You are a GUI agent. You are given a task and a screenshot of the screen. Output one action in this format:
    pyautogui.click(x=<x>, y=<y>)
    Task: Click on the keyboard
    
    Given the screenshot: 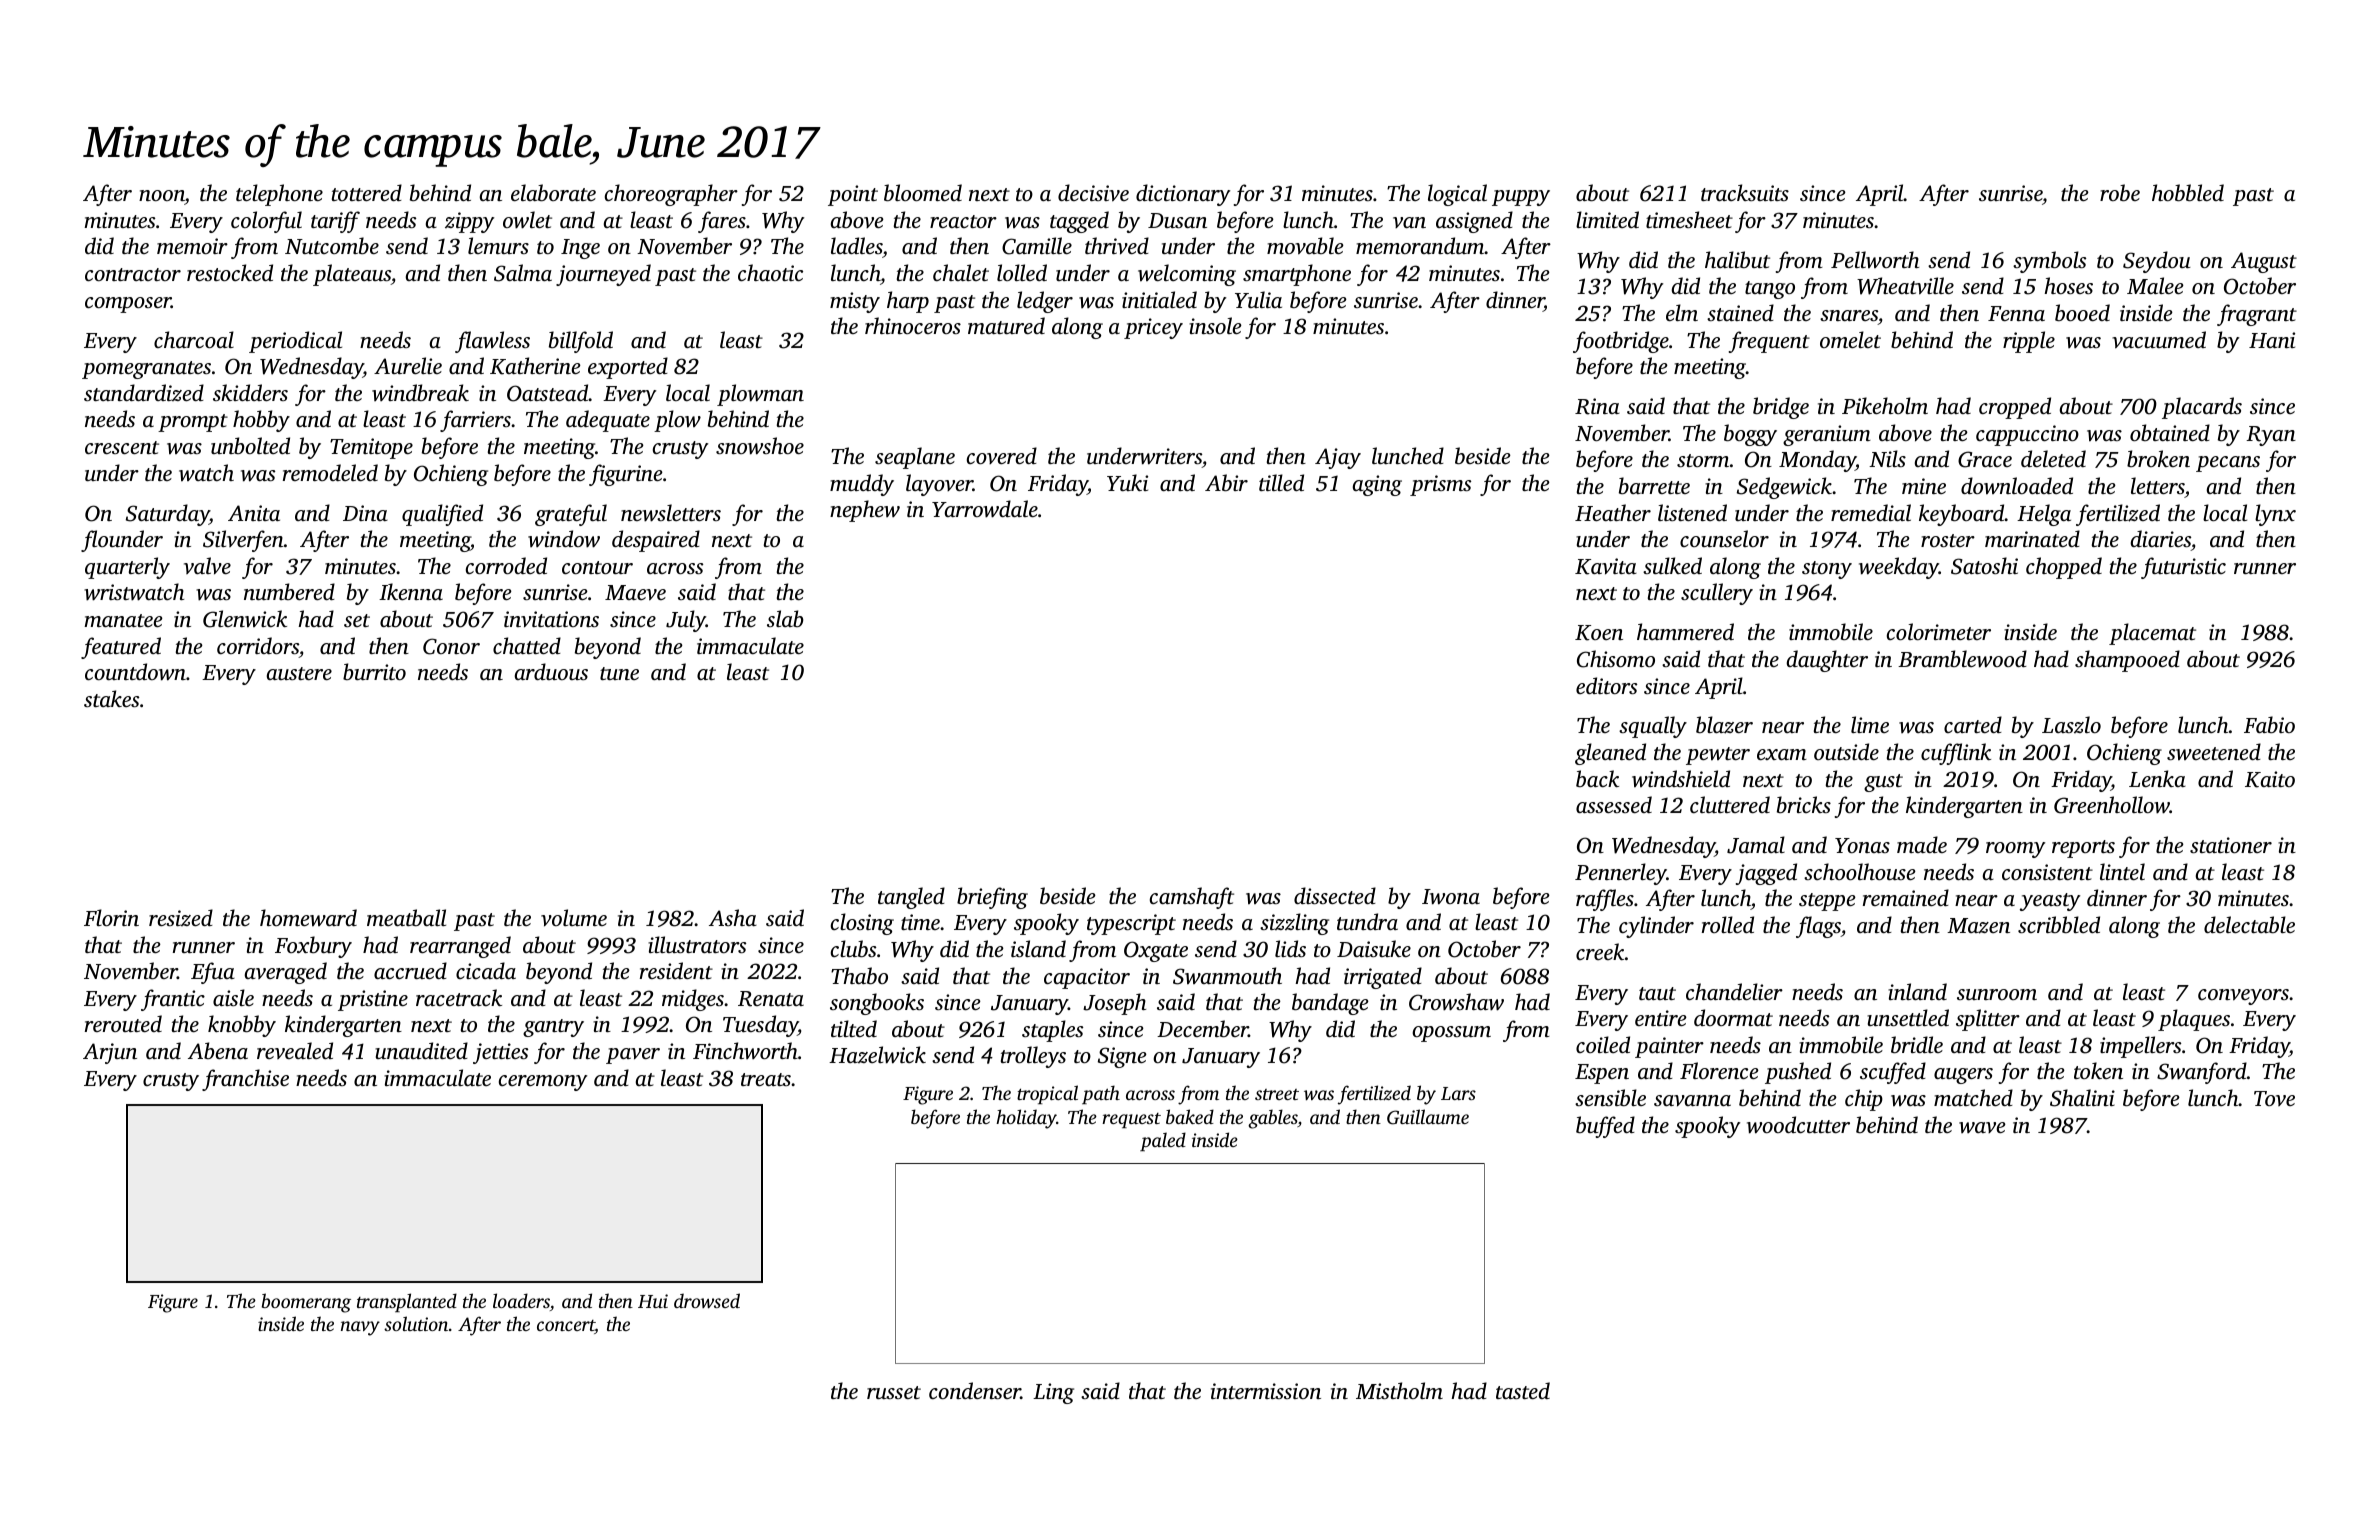 What is the action you would take?
    pyautogui.click(x=1962, y=515)
